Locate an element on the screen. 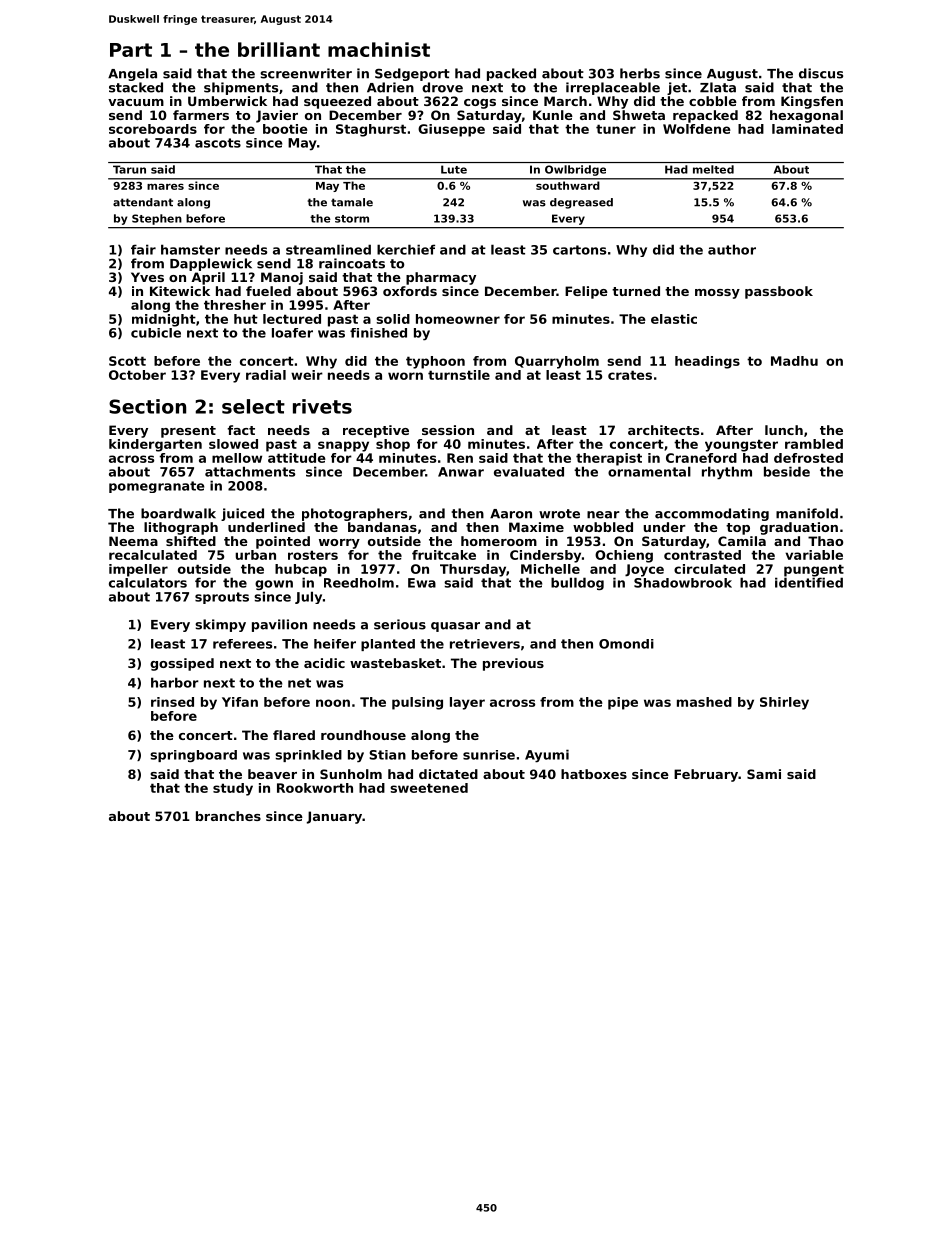  oxfords is located at coordinates (410, 291).
